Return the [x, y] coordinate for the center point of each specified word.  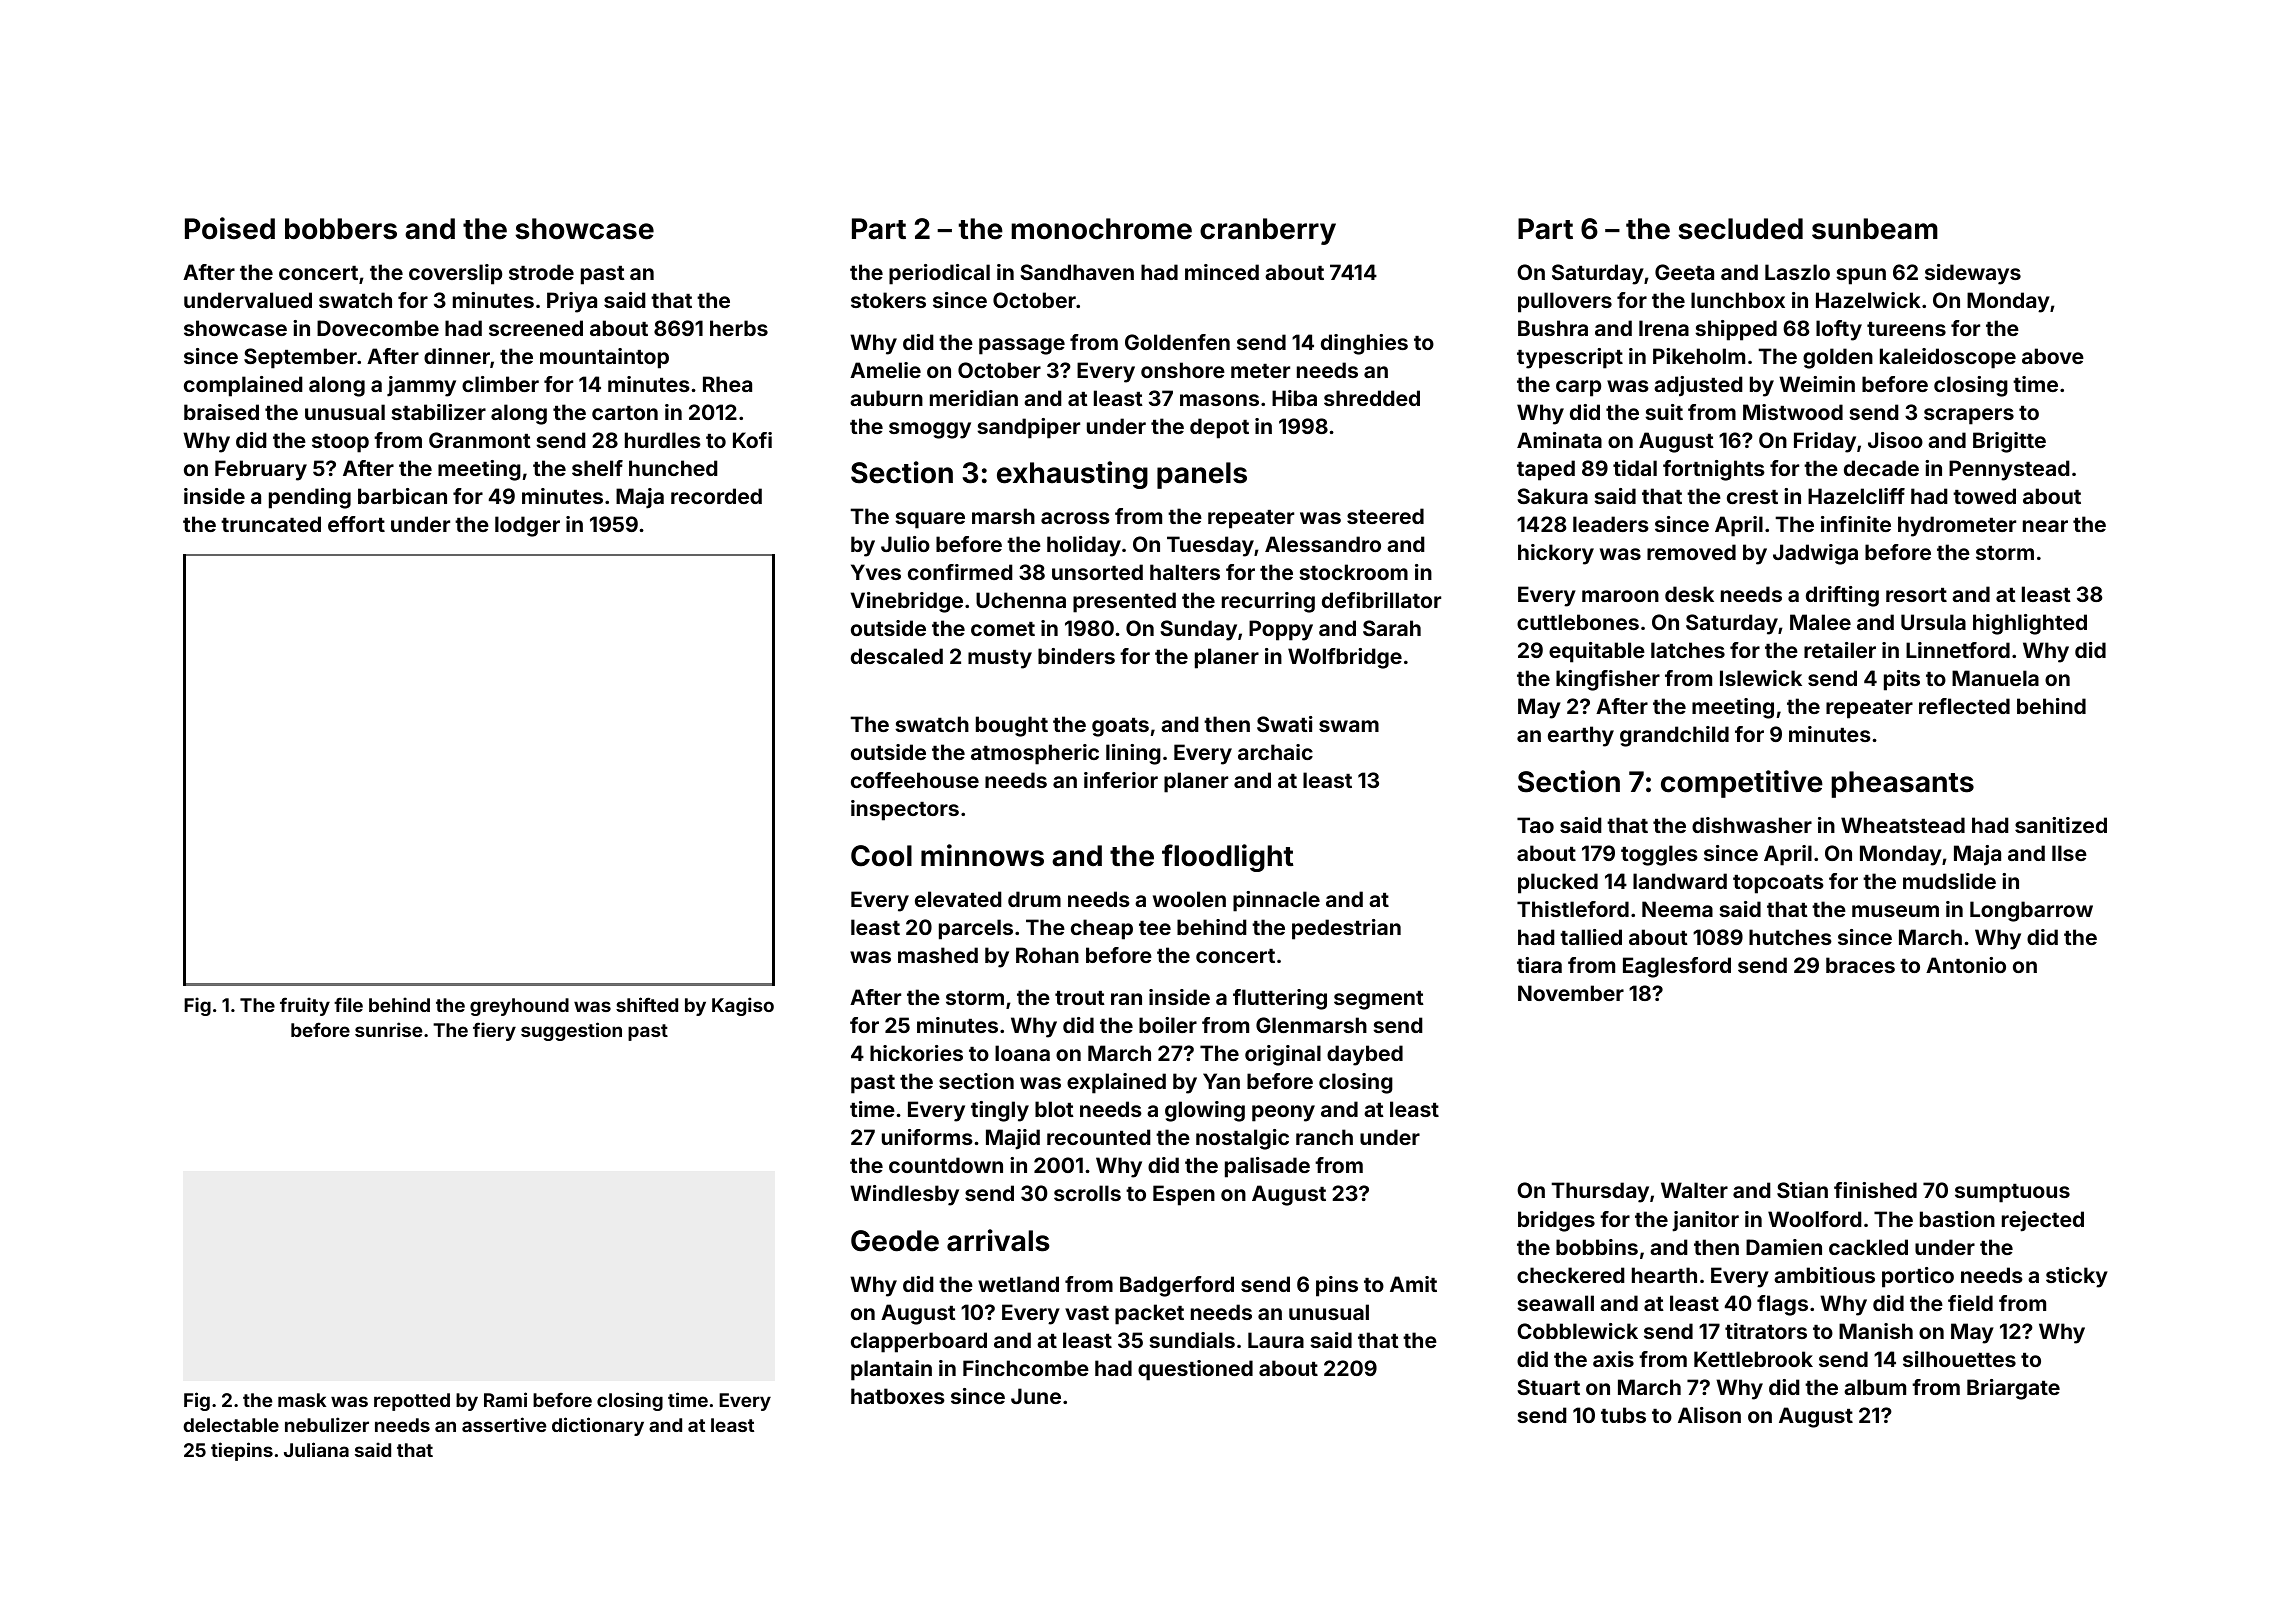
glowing [1205, 1111]
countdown [946, 1165]
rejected [2043, 1221]
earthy [1581, 736]
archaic [1275, 752]
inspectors [905, 810]
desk [1689, 594]
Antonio [1966, 965]
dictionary [598, 1426]
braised [221, 412]
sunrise [388, 1029]
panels [1202, 475]
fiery [494, 1031]
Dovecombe [378, 328]
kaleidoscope [1948, 358]
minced [1222, 272]
